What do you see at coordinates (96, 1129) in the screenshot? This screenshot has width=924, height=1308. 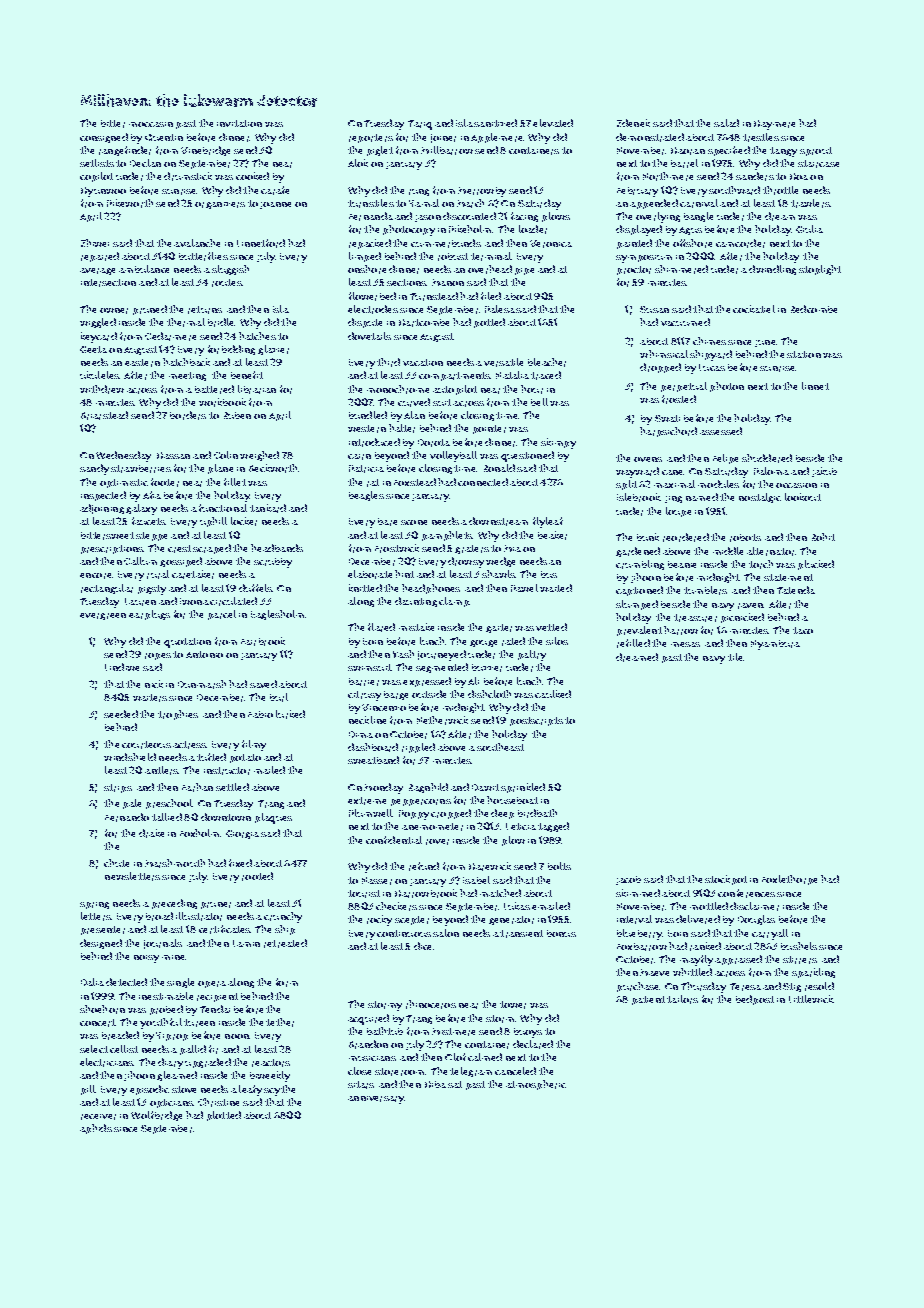 I see `aphids` at bounding box center [96, 1129].
